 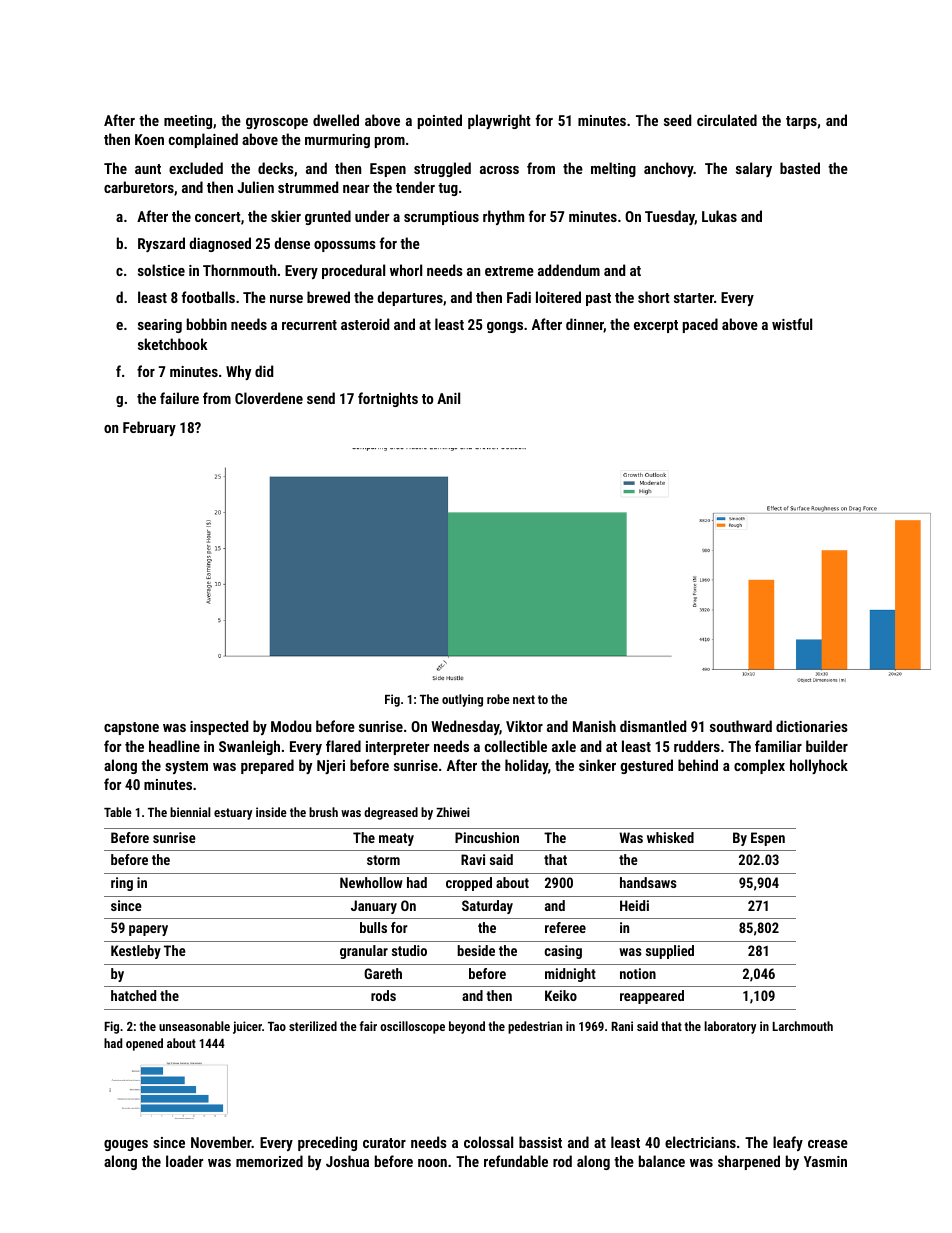 I want to click on rhythm, so click(x=503, y=217).
